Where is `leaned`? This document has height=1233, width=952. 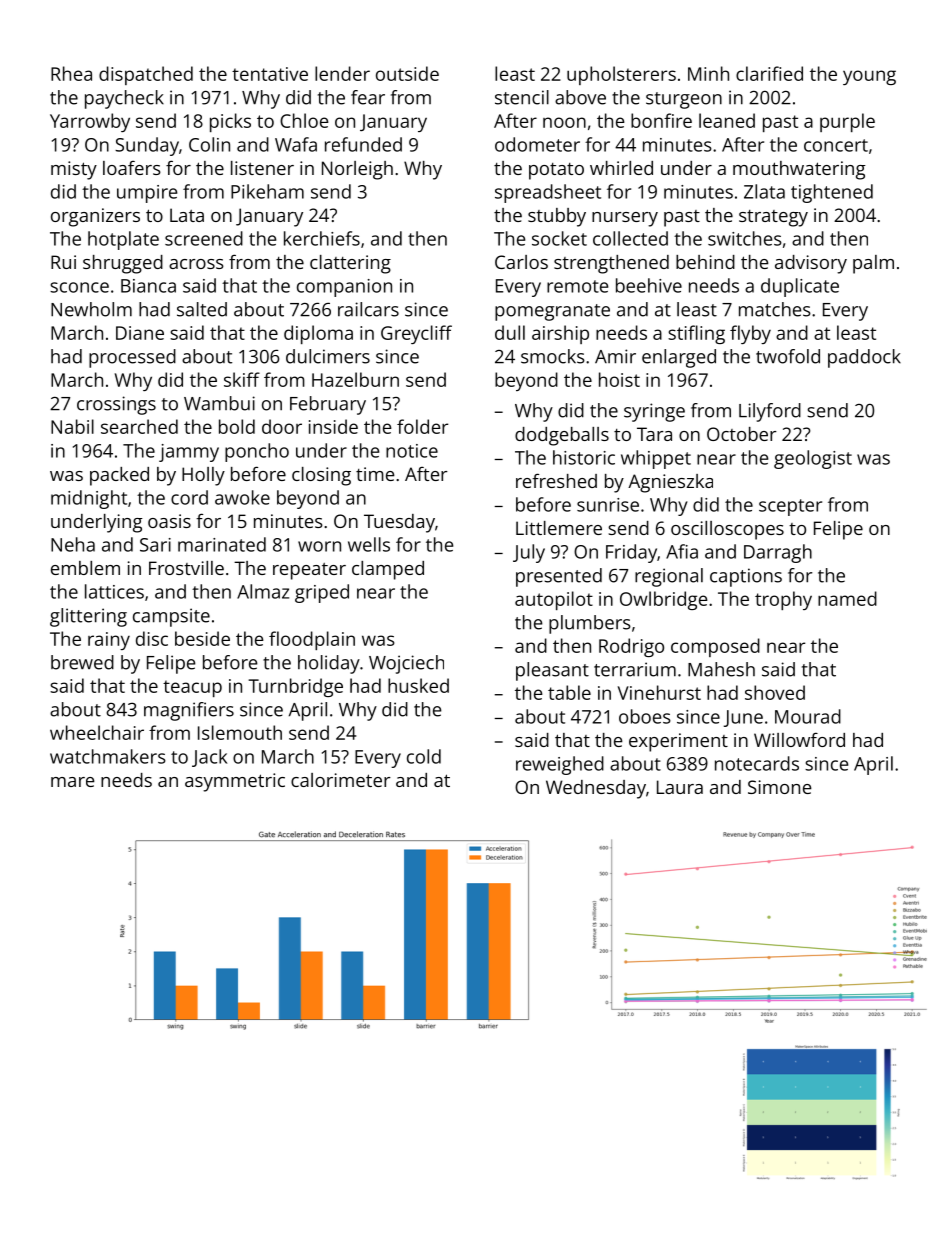 leaned is located at coordinates (727, 120).
